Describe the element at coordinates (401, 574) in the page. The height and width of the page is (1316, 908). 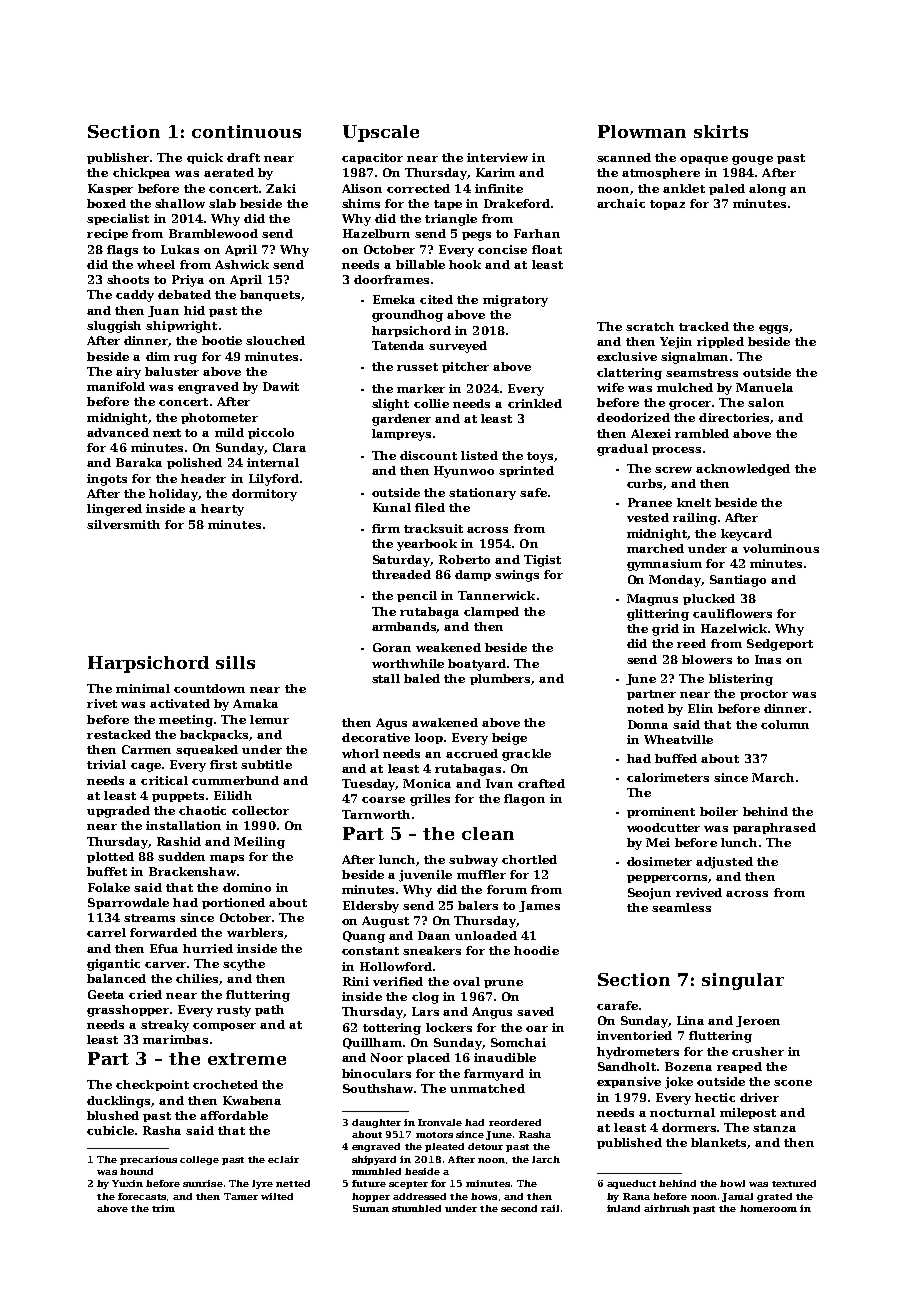
I see `threaded` at that location.
